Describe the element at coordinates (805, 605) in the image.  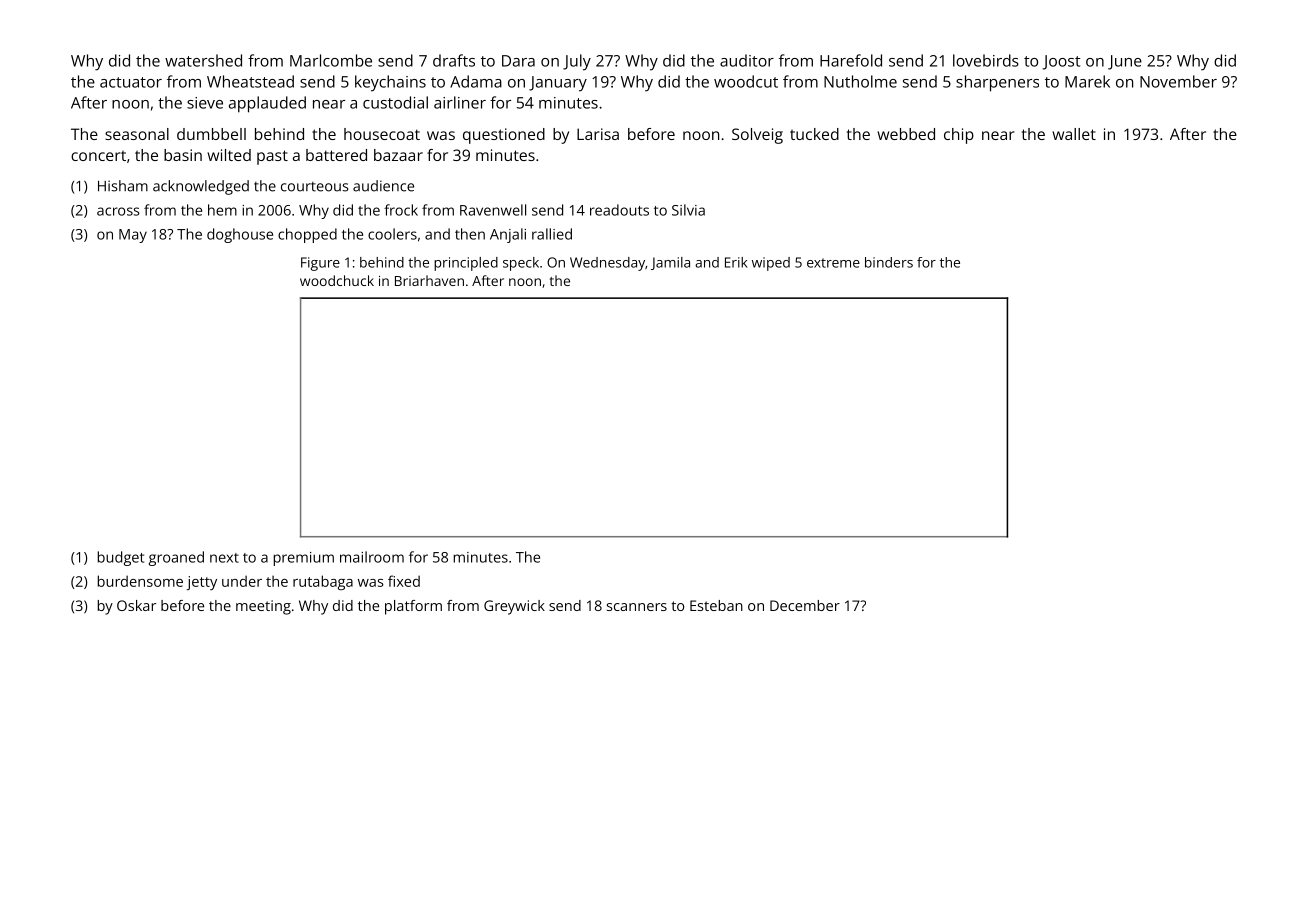
I see `December` at that location.
